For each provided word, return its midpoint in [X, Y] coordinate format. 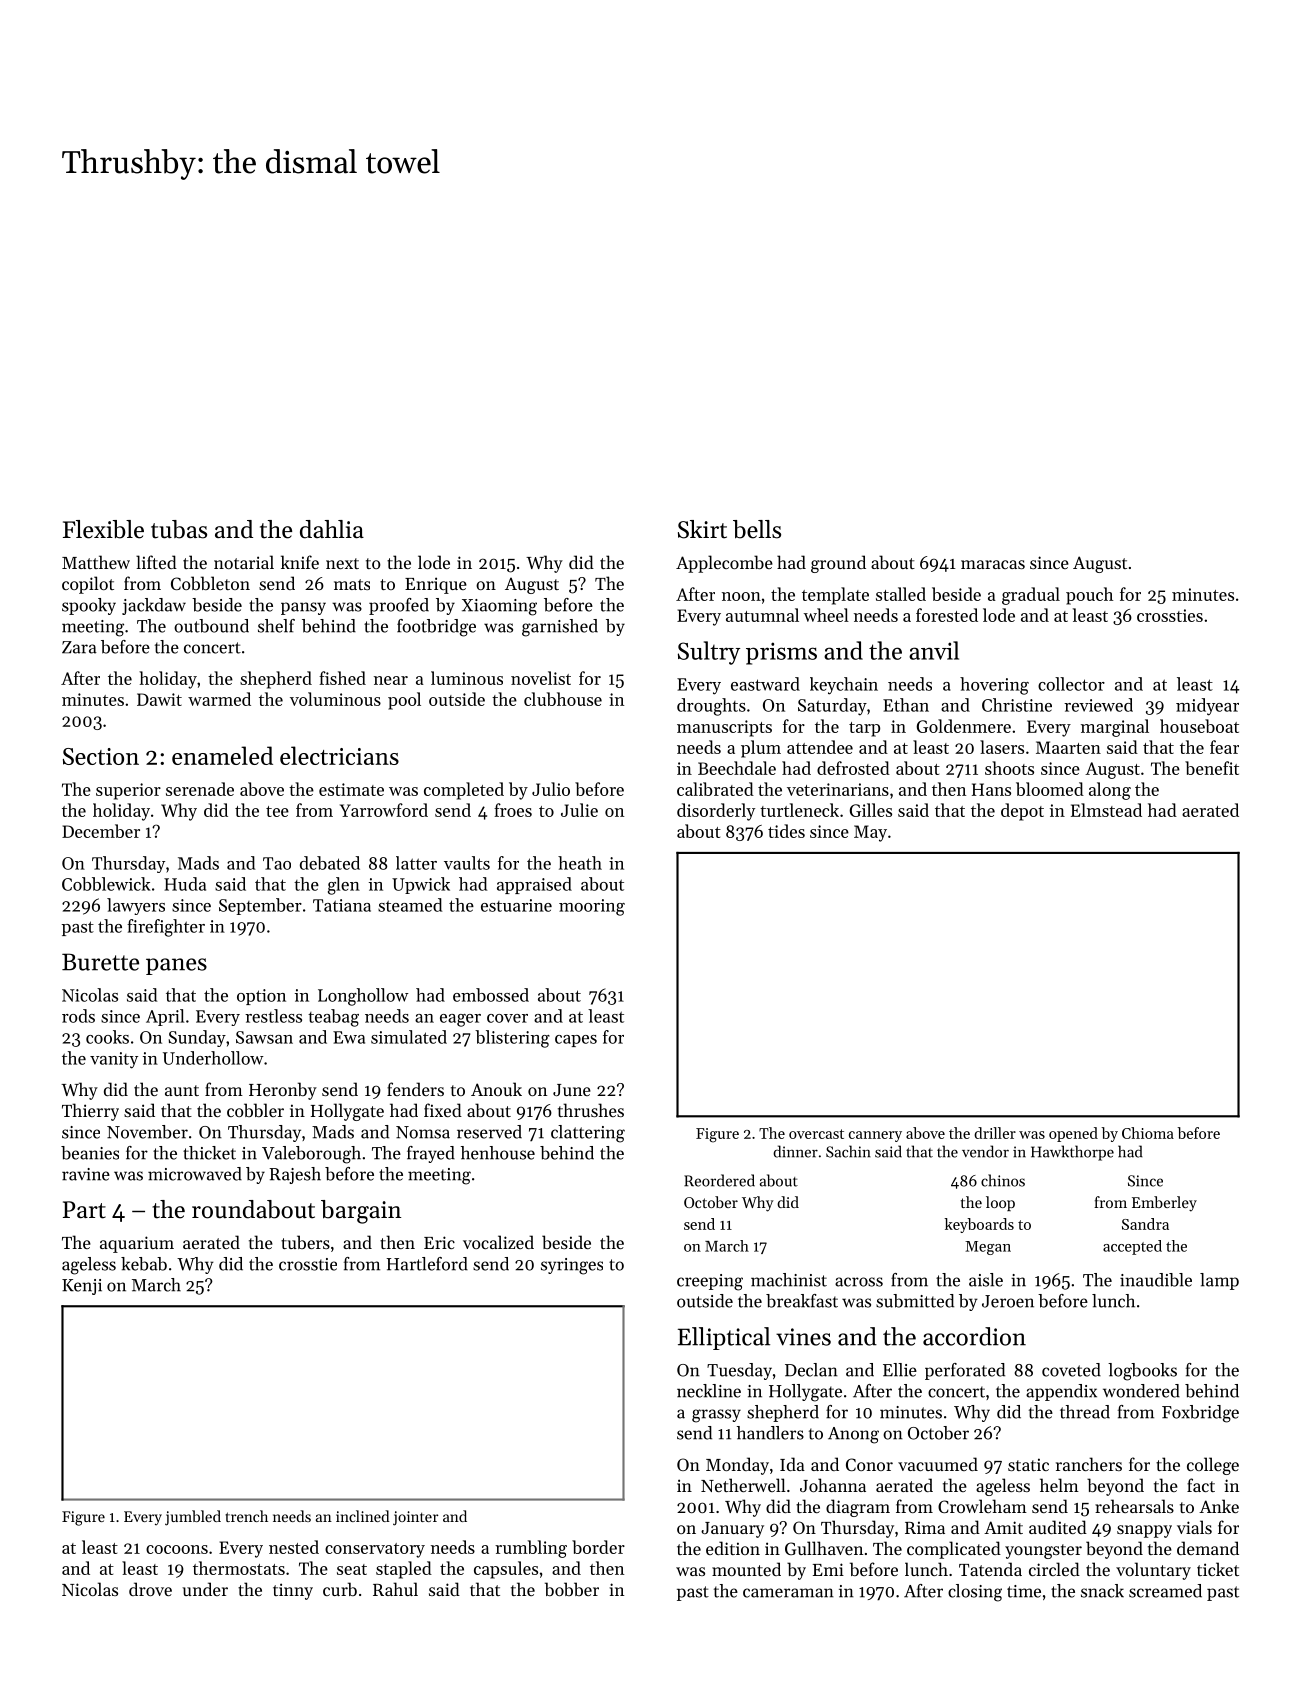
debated [330, 863]
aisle [986, 1280]
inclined [363, 1516]
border [598, 1547]
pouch [1089, 596]
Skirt [702, 529]
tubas [179, 529]
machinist [789, 1280]
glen [344, 886]
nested [294, 1547]
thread [1085, 1412]
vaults [467, 863]
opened [1073, 1134]
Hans [991, 789]
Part [84, 1210]
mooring [592, 907]
